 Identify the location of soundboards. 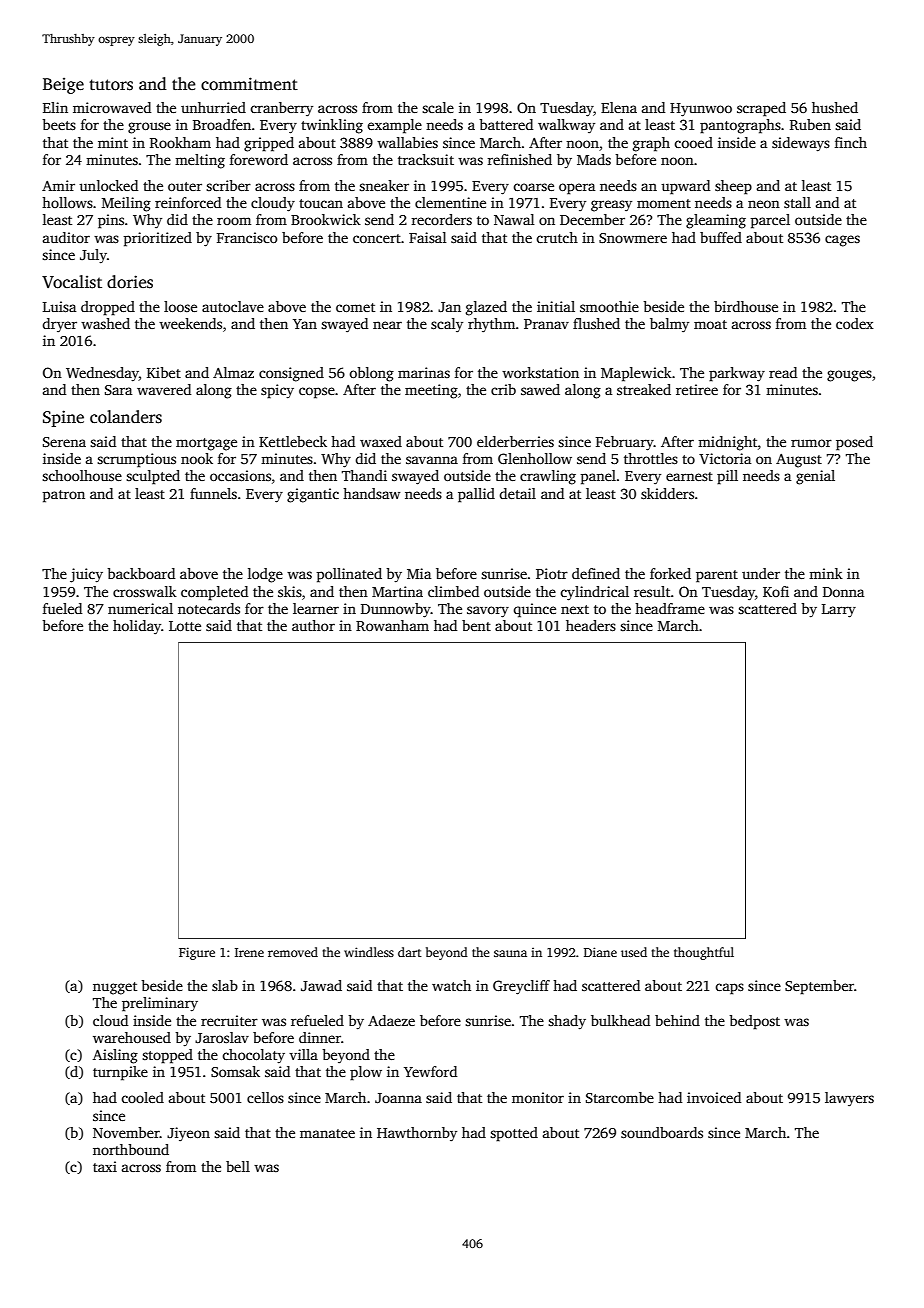
(662, 1132).
